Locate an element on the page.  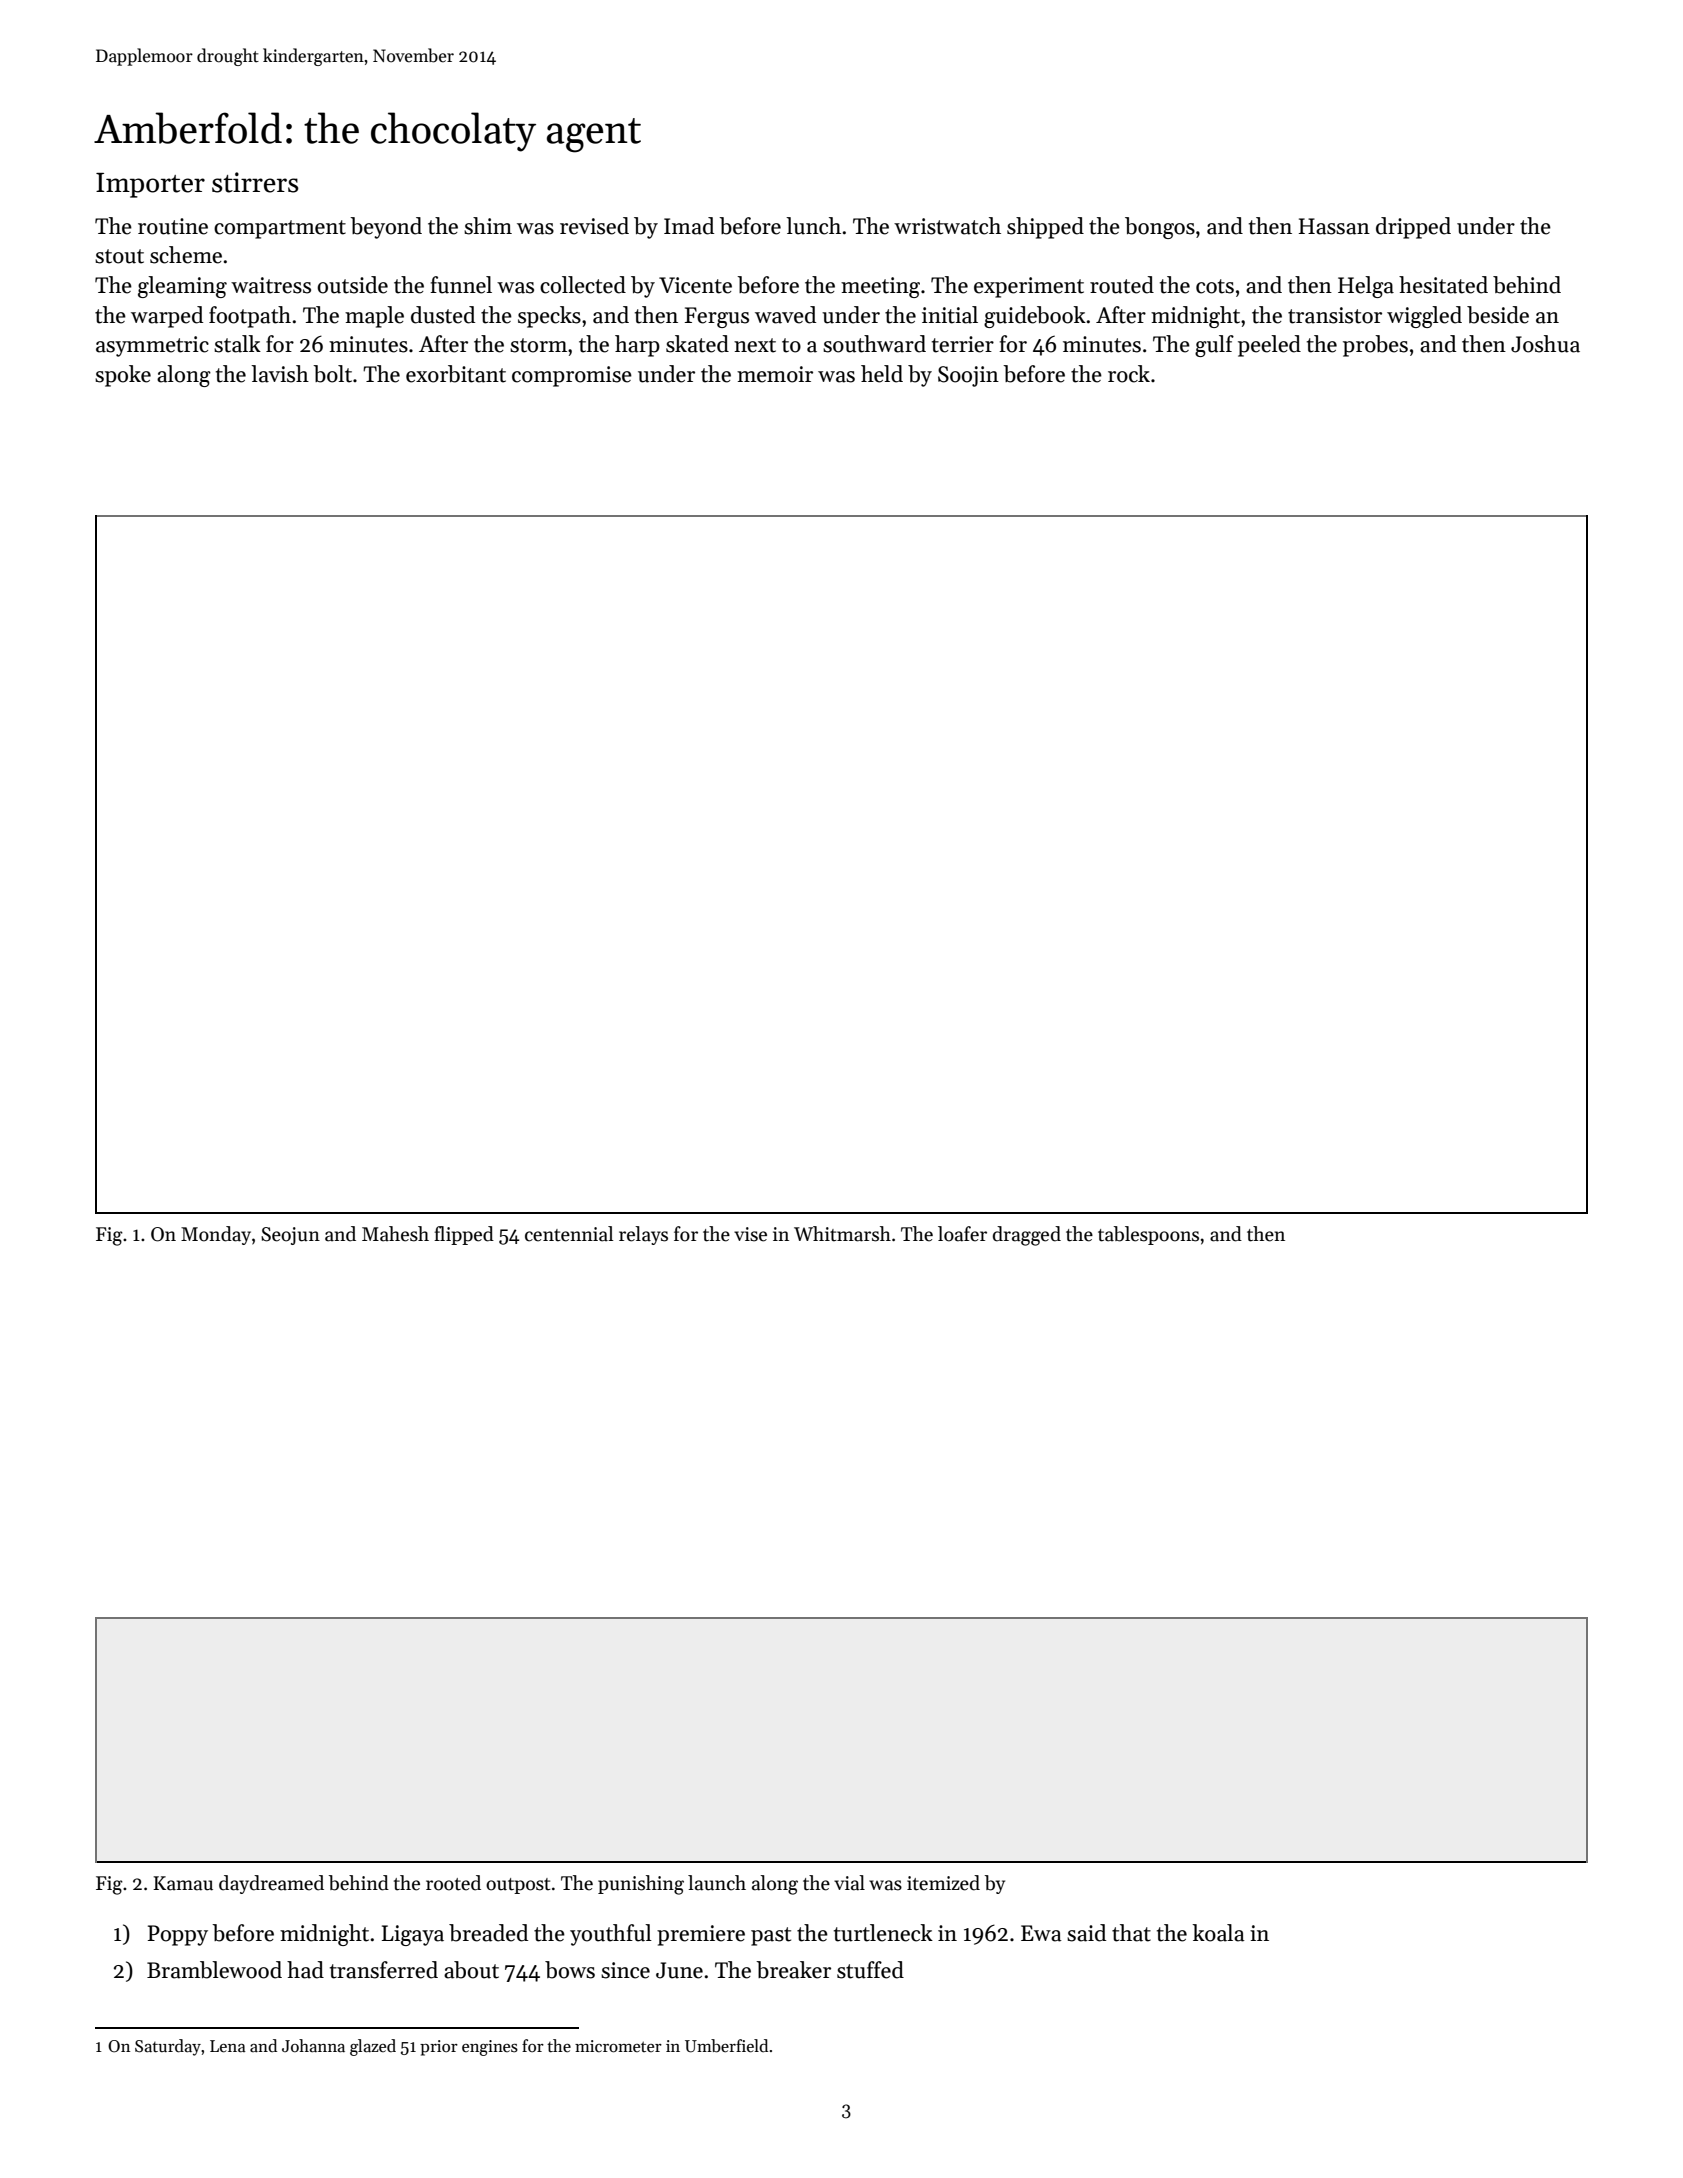
loafer is located at coordinates (962, 1234).
